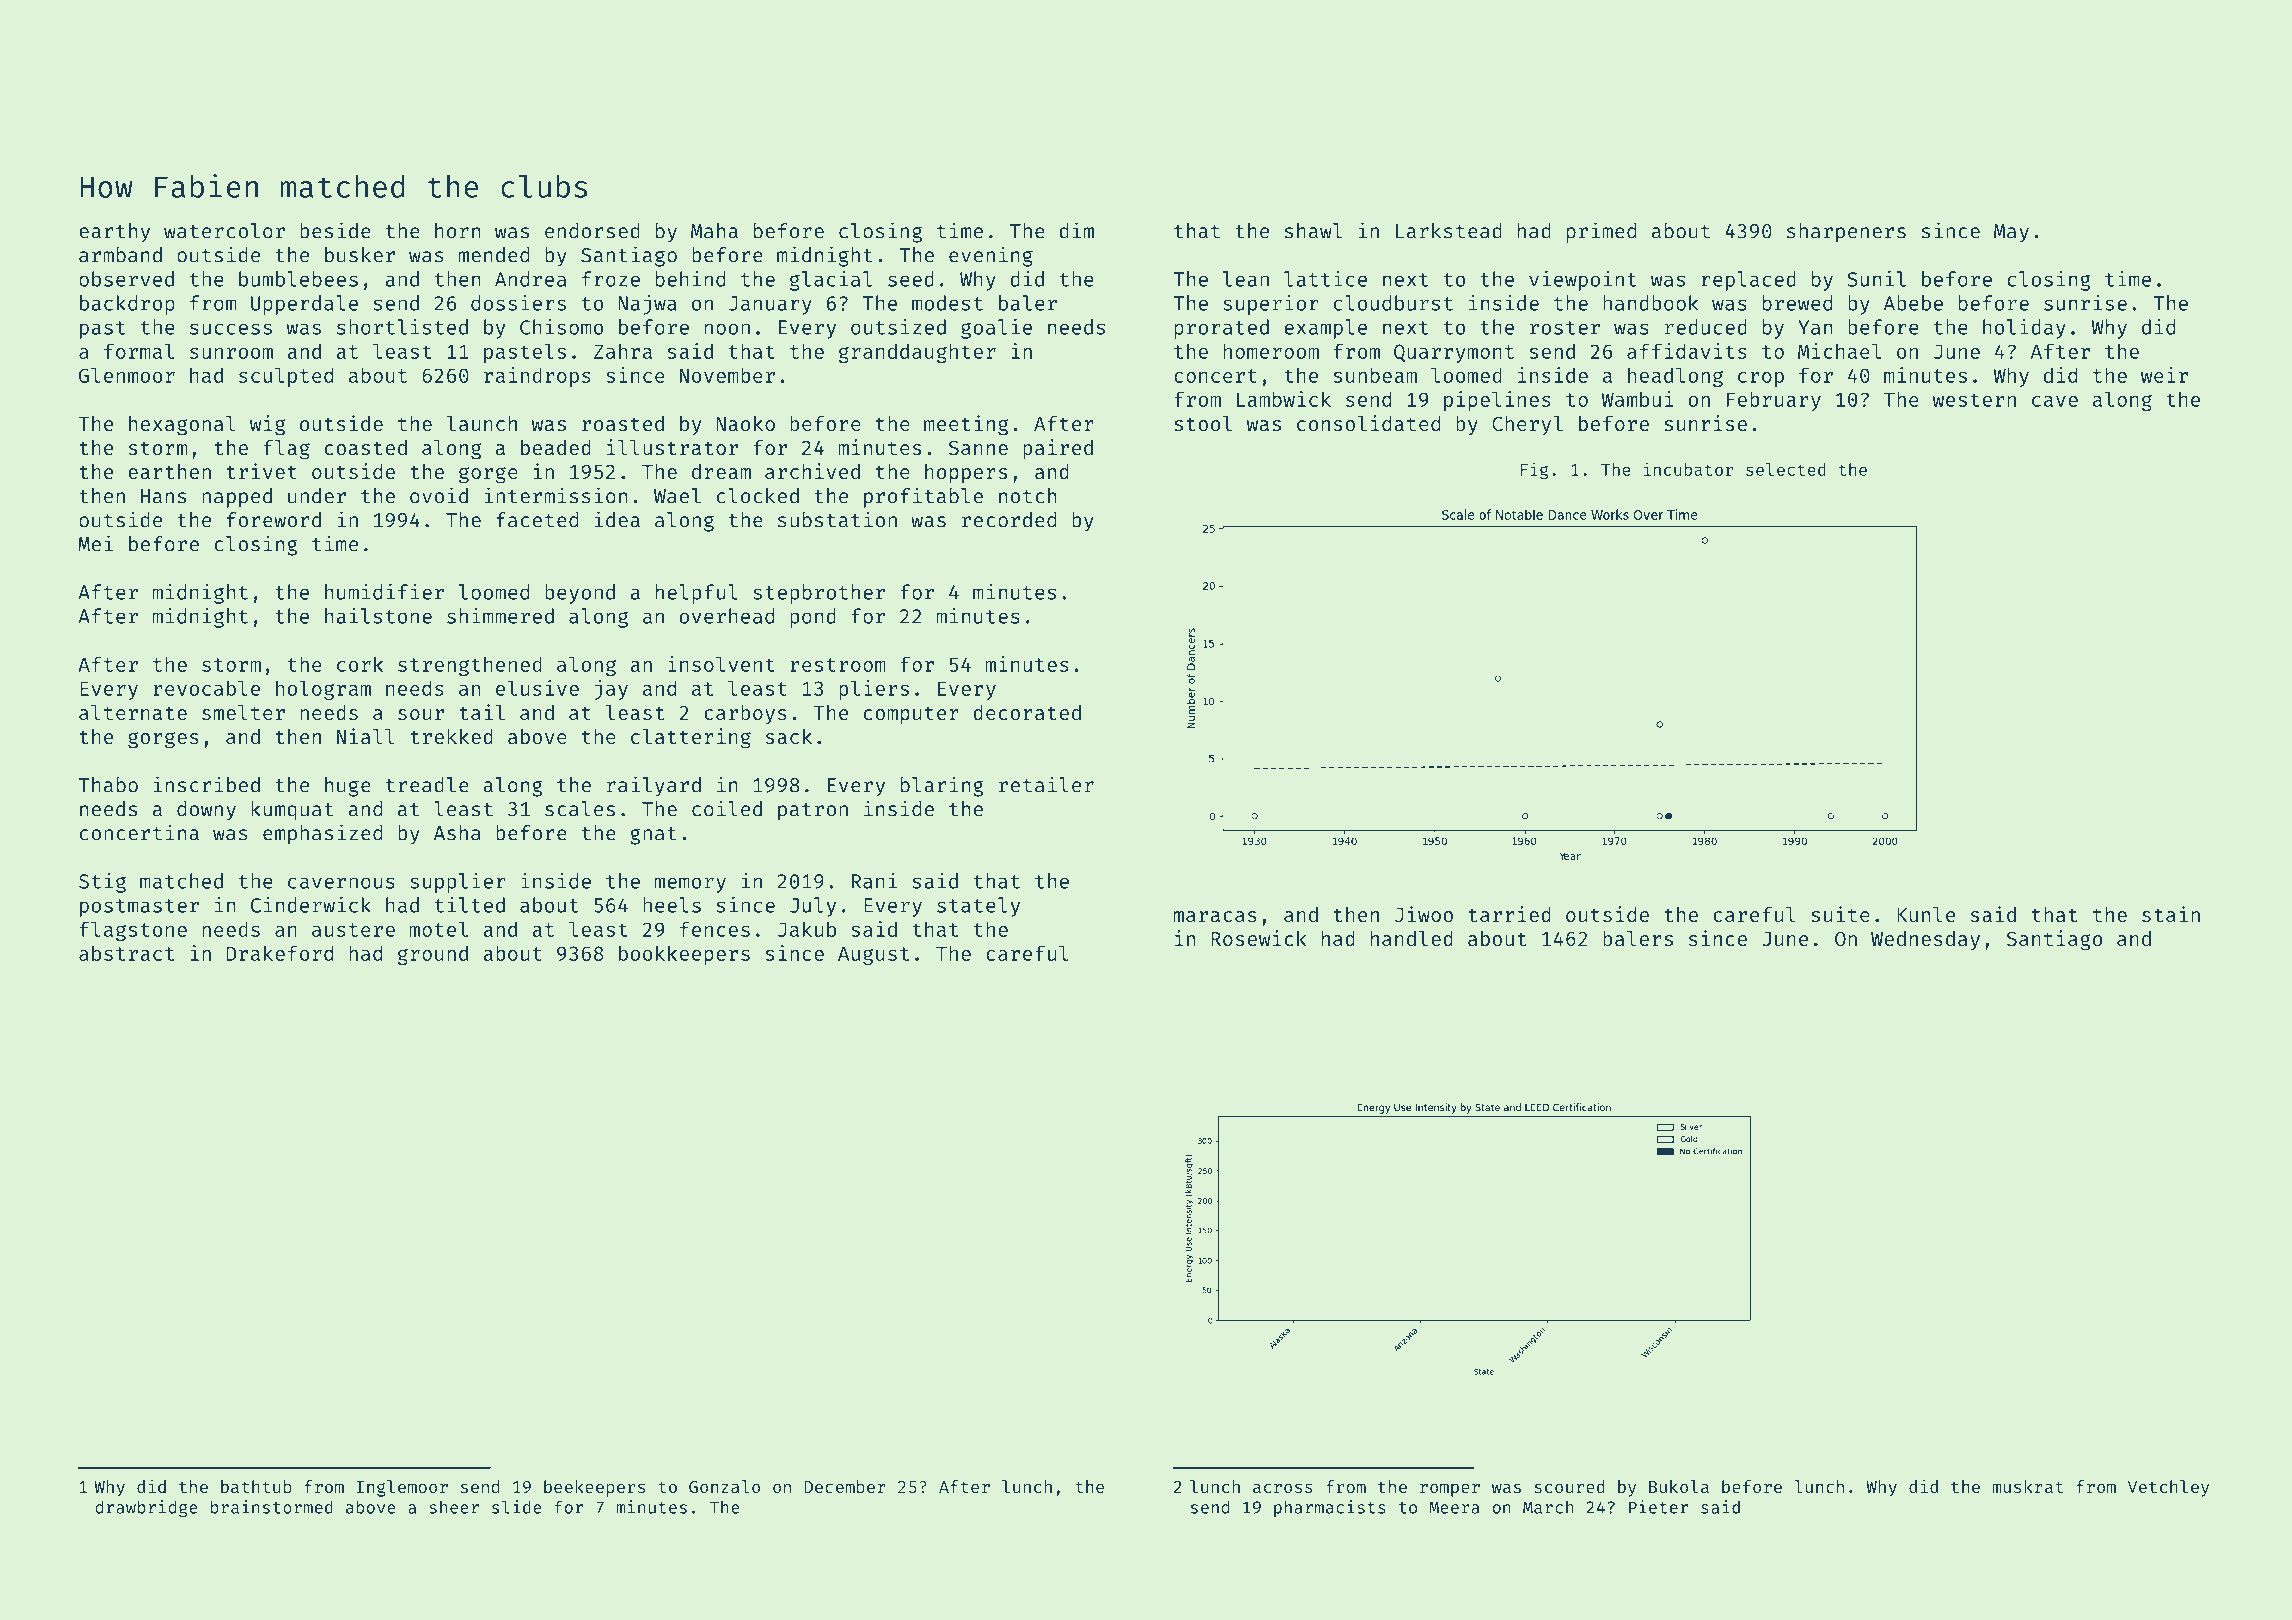 Image resolution: width=2292 pixels, height=1620 pixels. What do you see at coordinates (1840, 914) in the screenshot?
I see `suite` at bounding box center [1840, 914].
